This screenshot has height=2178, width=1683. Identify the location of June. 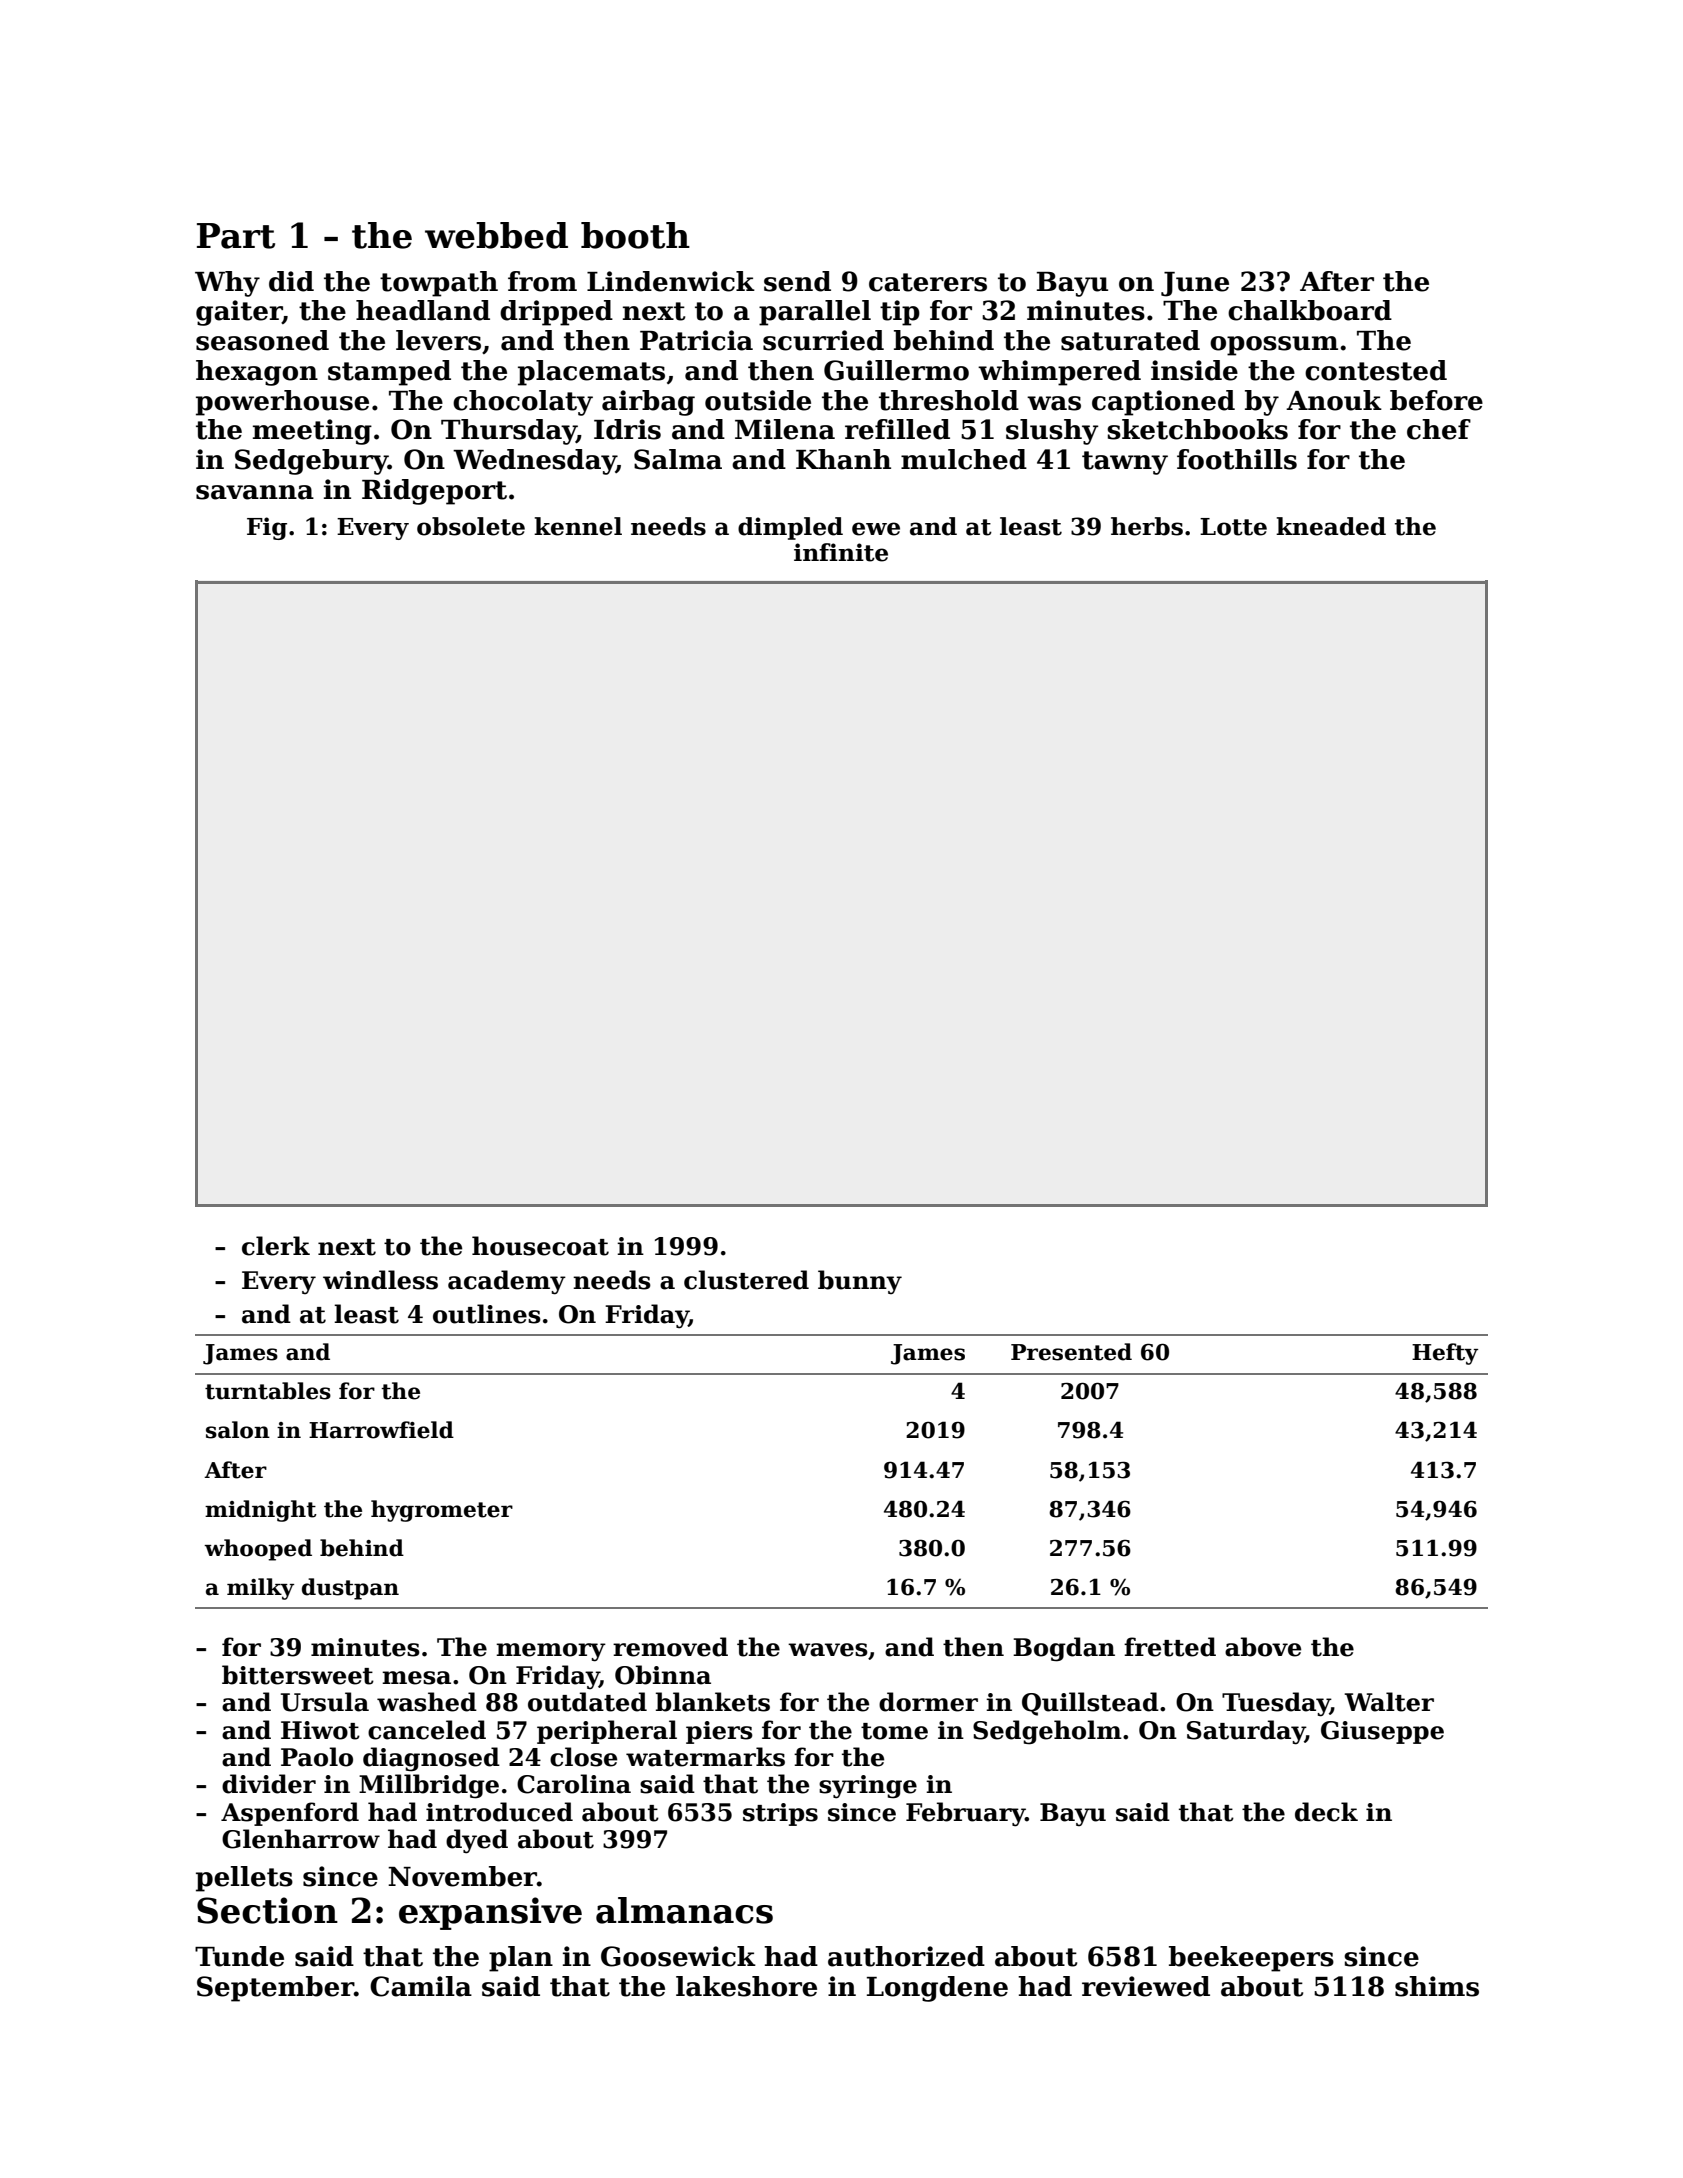
(1195, 284).
